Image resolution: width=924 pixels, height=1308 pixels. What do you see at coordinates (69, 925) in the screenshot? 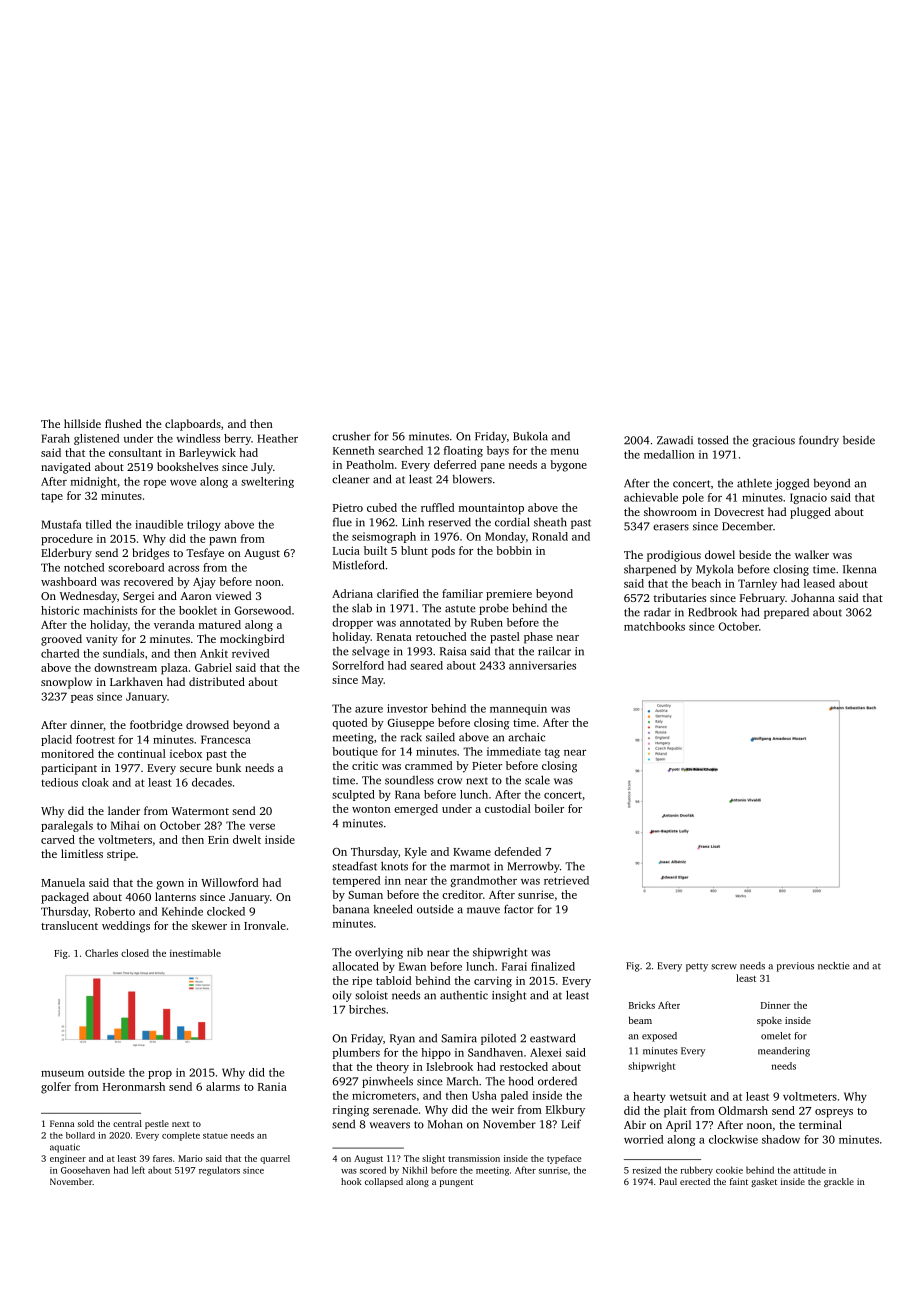
I see `translucent` at bounding box center [69, 925].
